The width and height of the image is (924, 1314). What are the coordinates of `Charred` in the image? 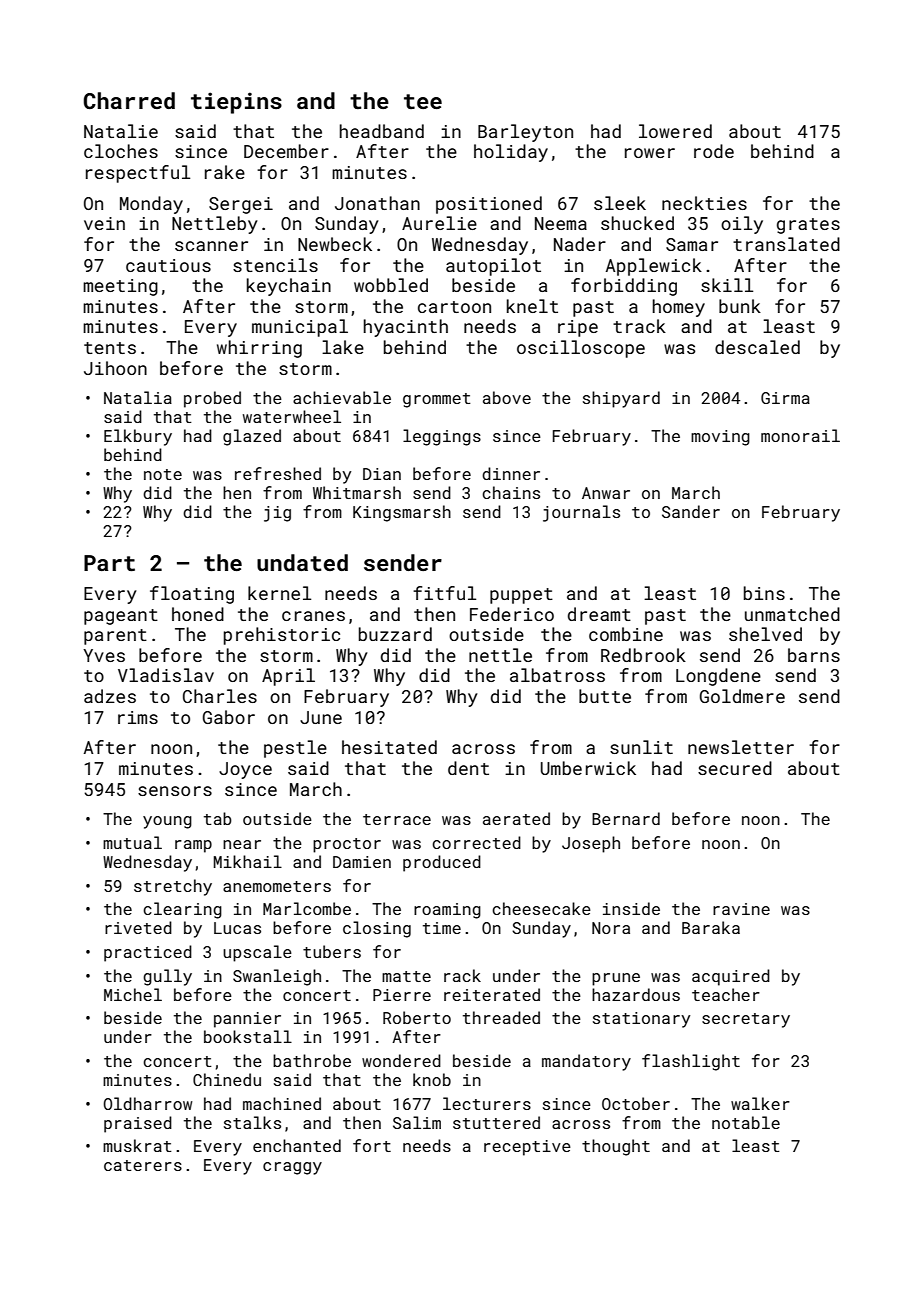 It's located at (129, 100).
